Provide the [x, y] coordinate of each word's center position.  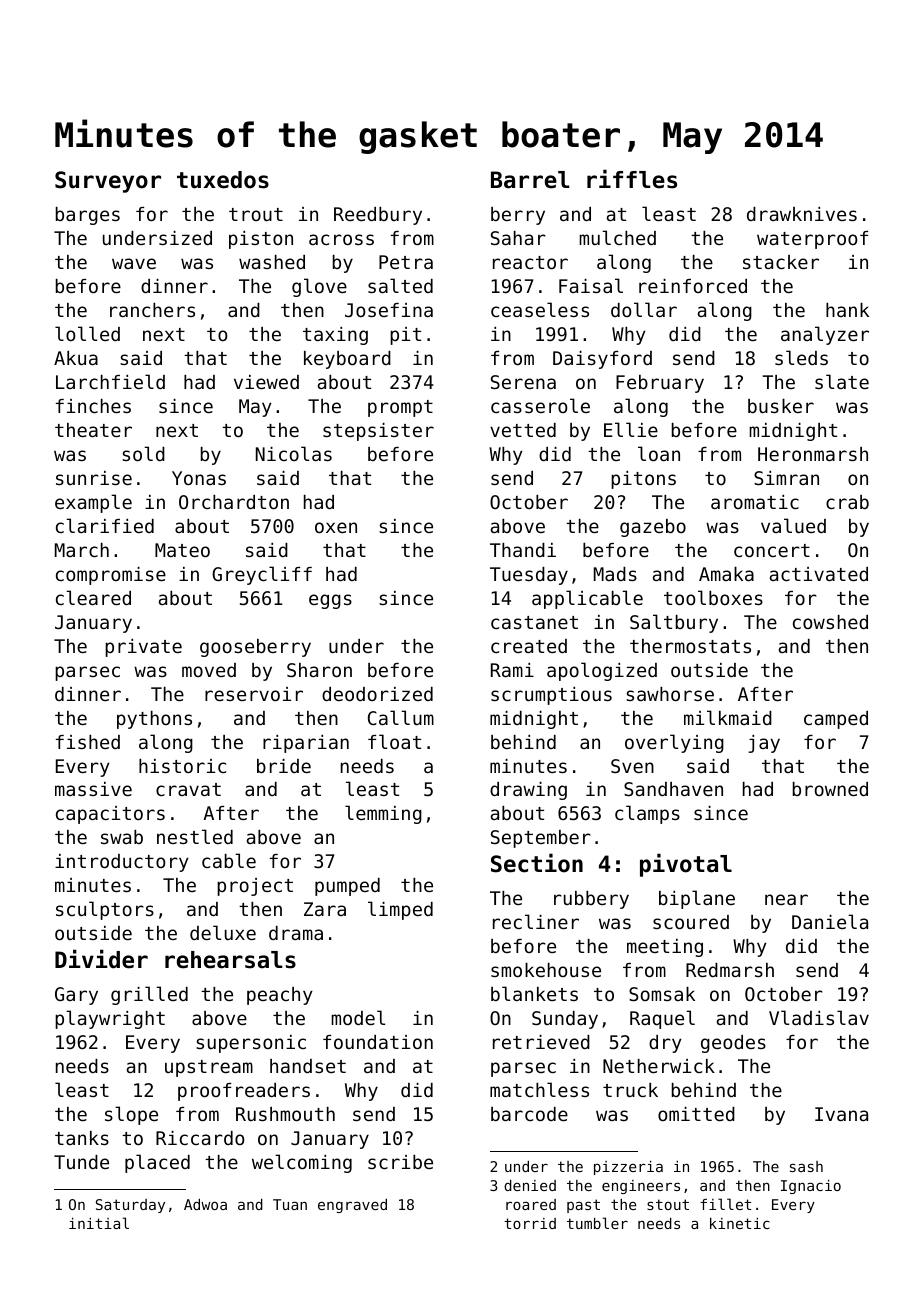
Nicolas [294, 453]
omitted [696, 1114]
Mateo [182, 550]
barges [88, 216]
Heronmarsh [813, 454]
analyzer [825, 335]
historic [182, 766]
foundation [378, 1042]
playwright [110, 1019]
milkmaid [728, 717]
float [394, 741]
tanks [82, 1138]
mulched [617, 237]
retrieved [541, 1042]
